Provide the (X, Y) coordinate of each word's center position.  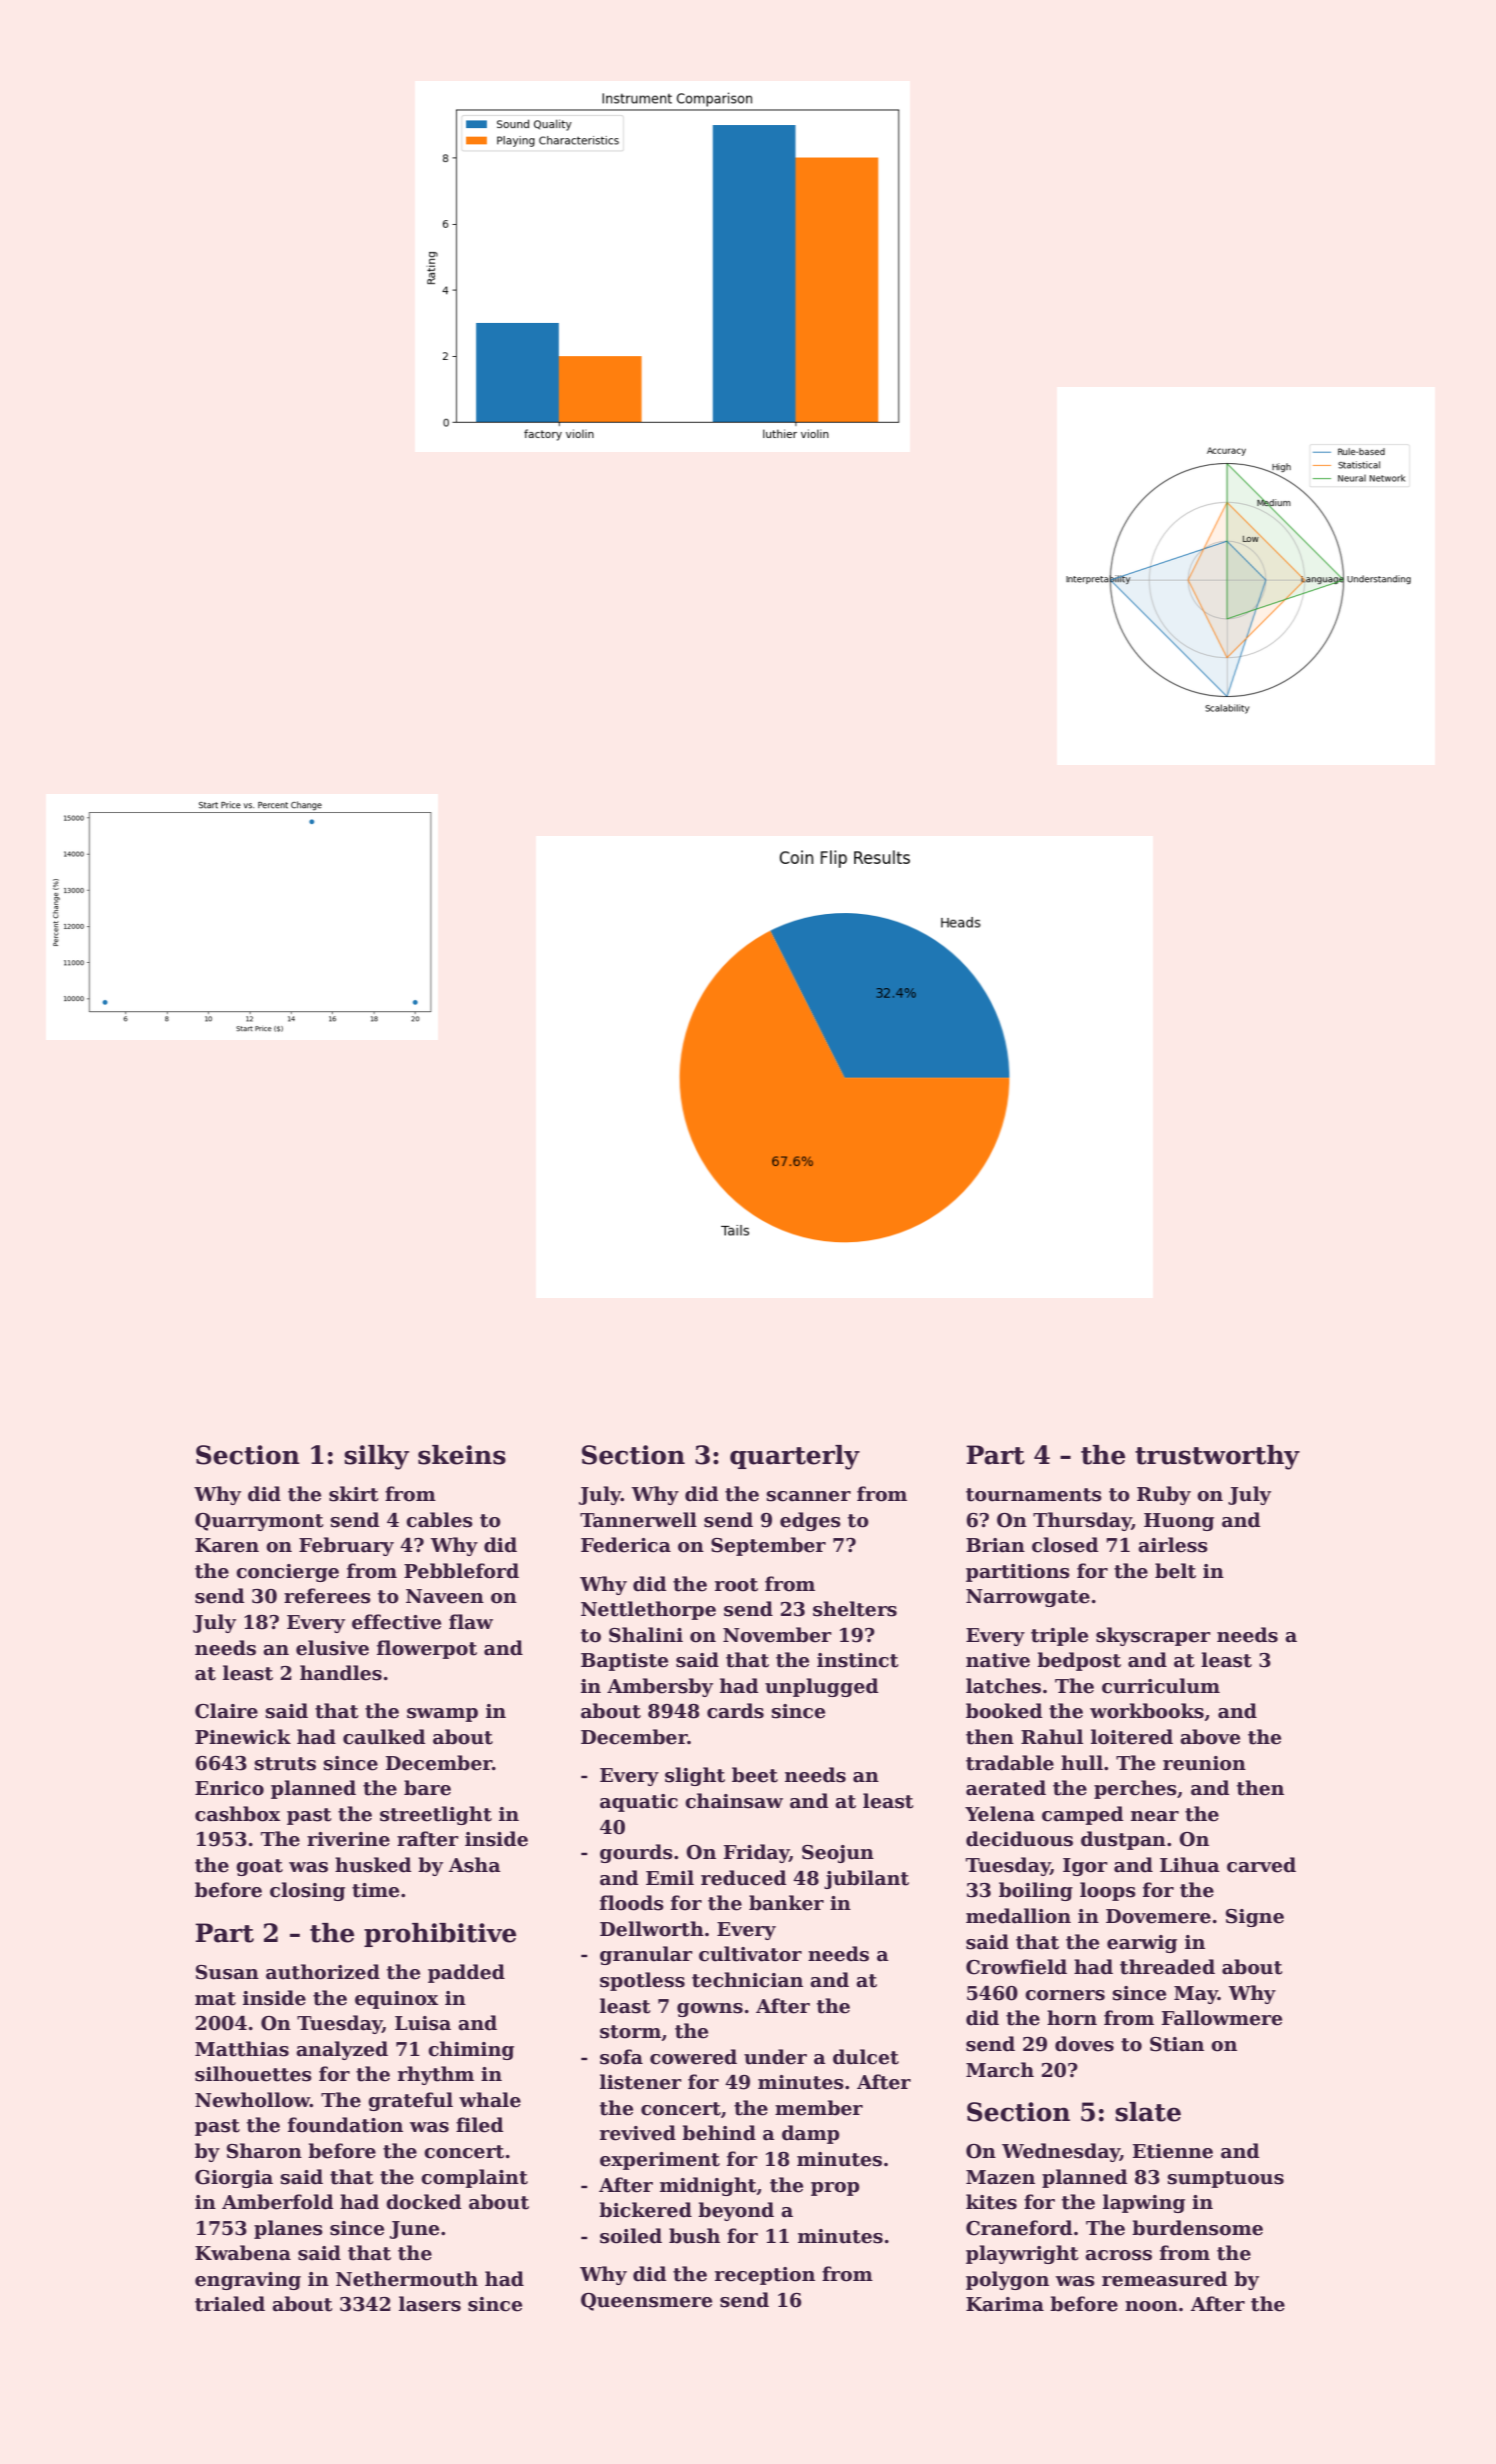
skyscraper (1153, 1636)
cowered (693, 2057)
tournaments (1034, 1495)
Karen (227, 1545)
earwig (1142, 1944)
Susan (227, 1972)
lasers (430, 2304)
